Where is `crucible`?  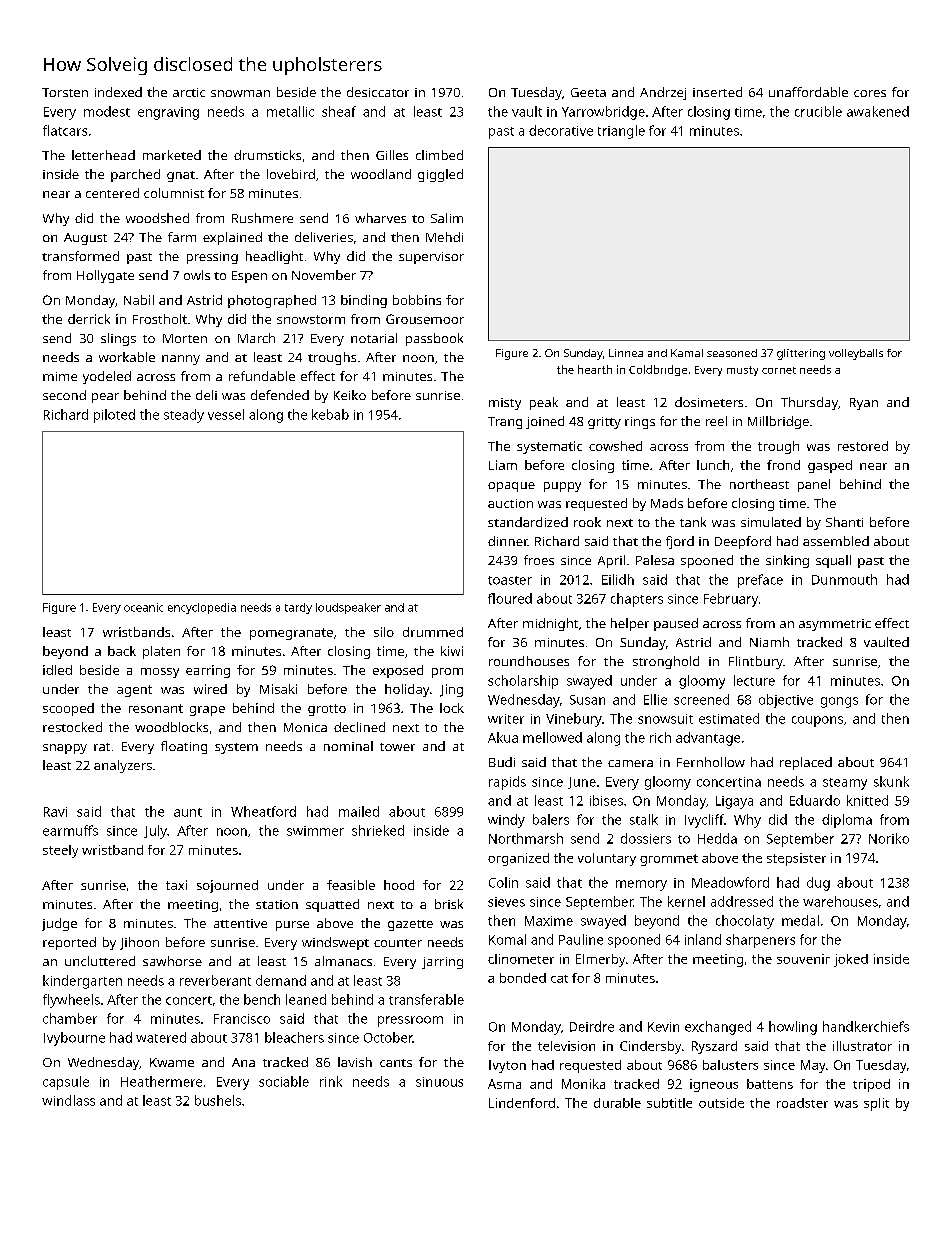 crucible is located at coordinates (818, 111).
